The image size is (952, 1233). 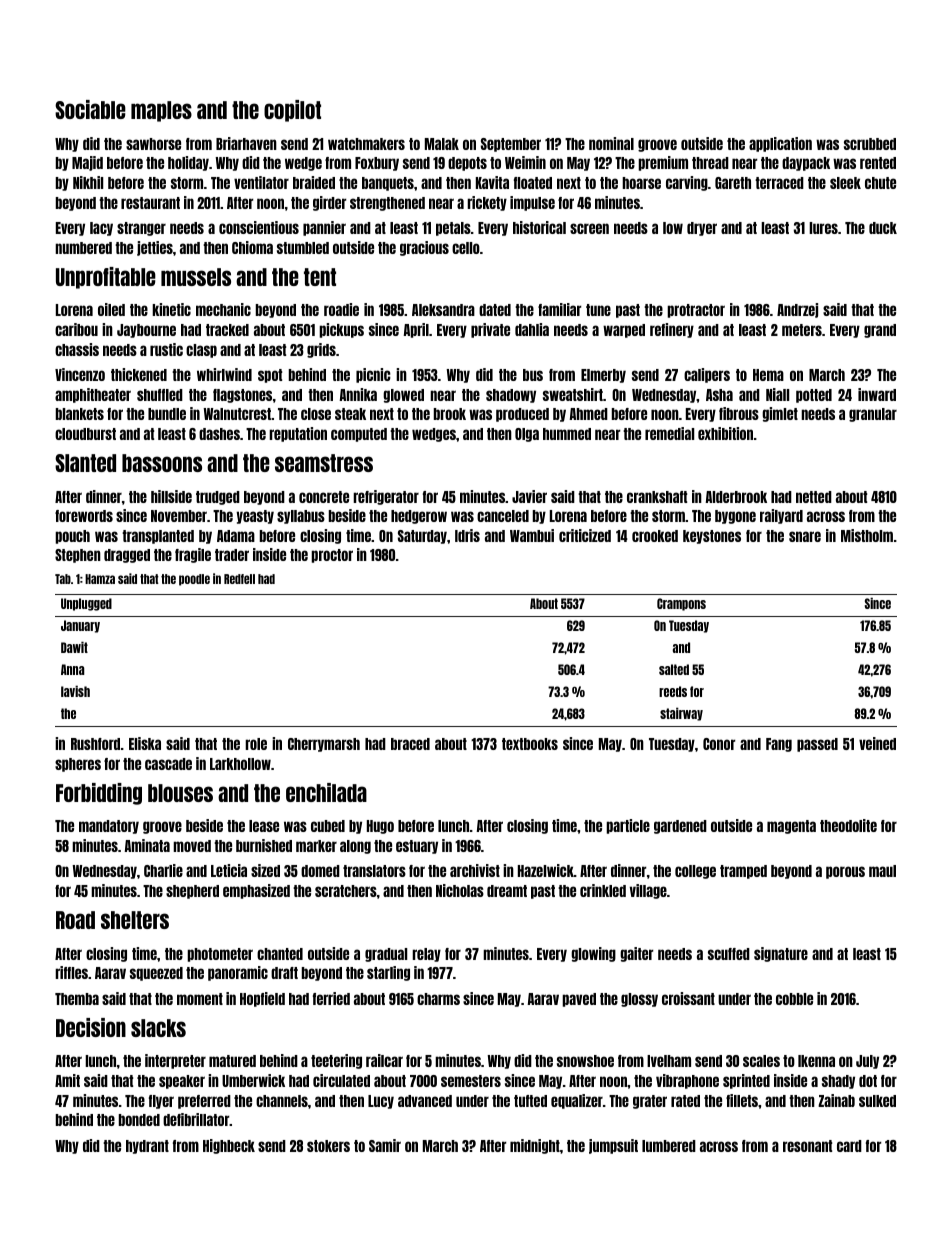 I want to click on textbooks, so click(x=530, y=744).
